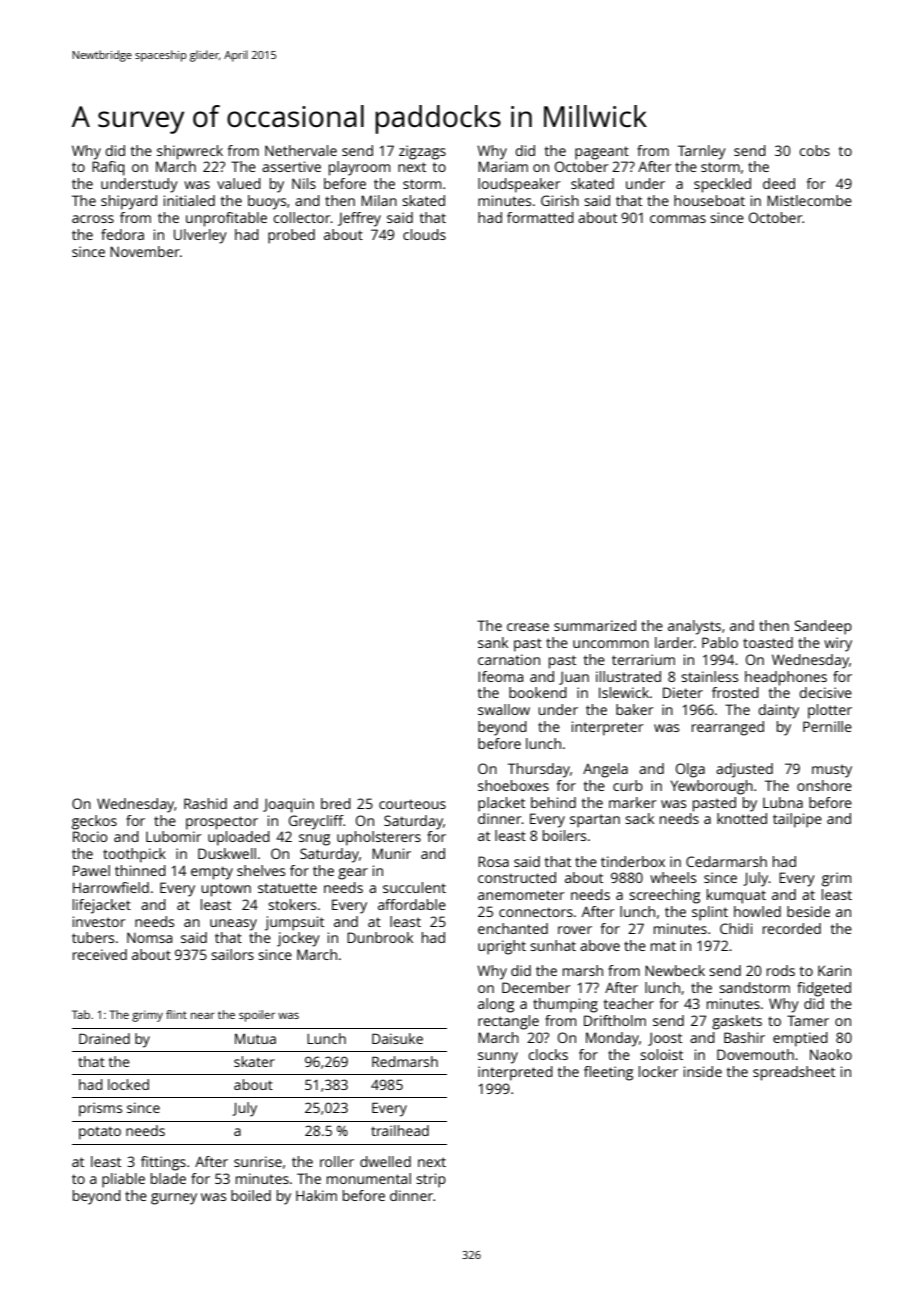  Describe the element at coordinates (737, 1022) in the screenshot. I see `gaskets` at that location.
